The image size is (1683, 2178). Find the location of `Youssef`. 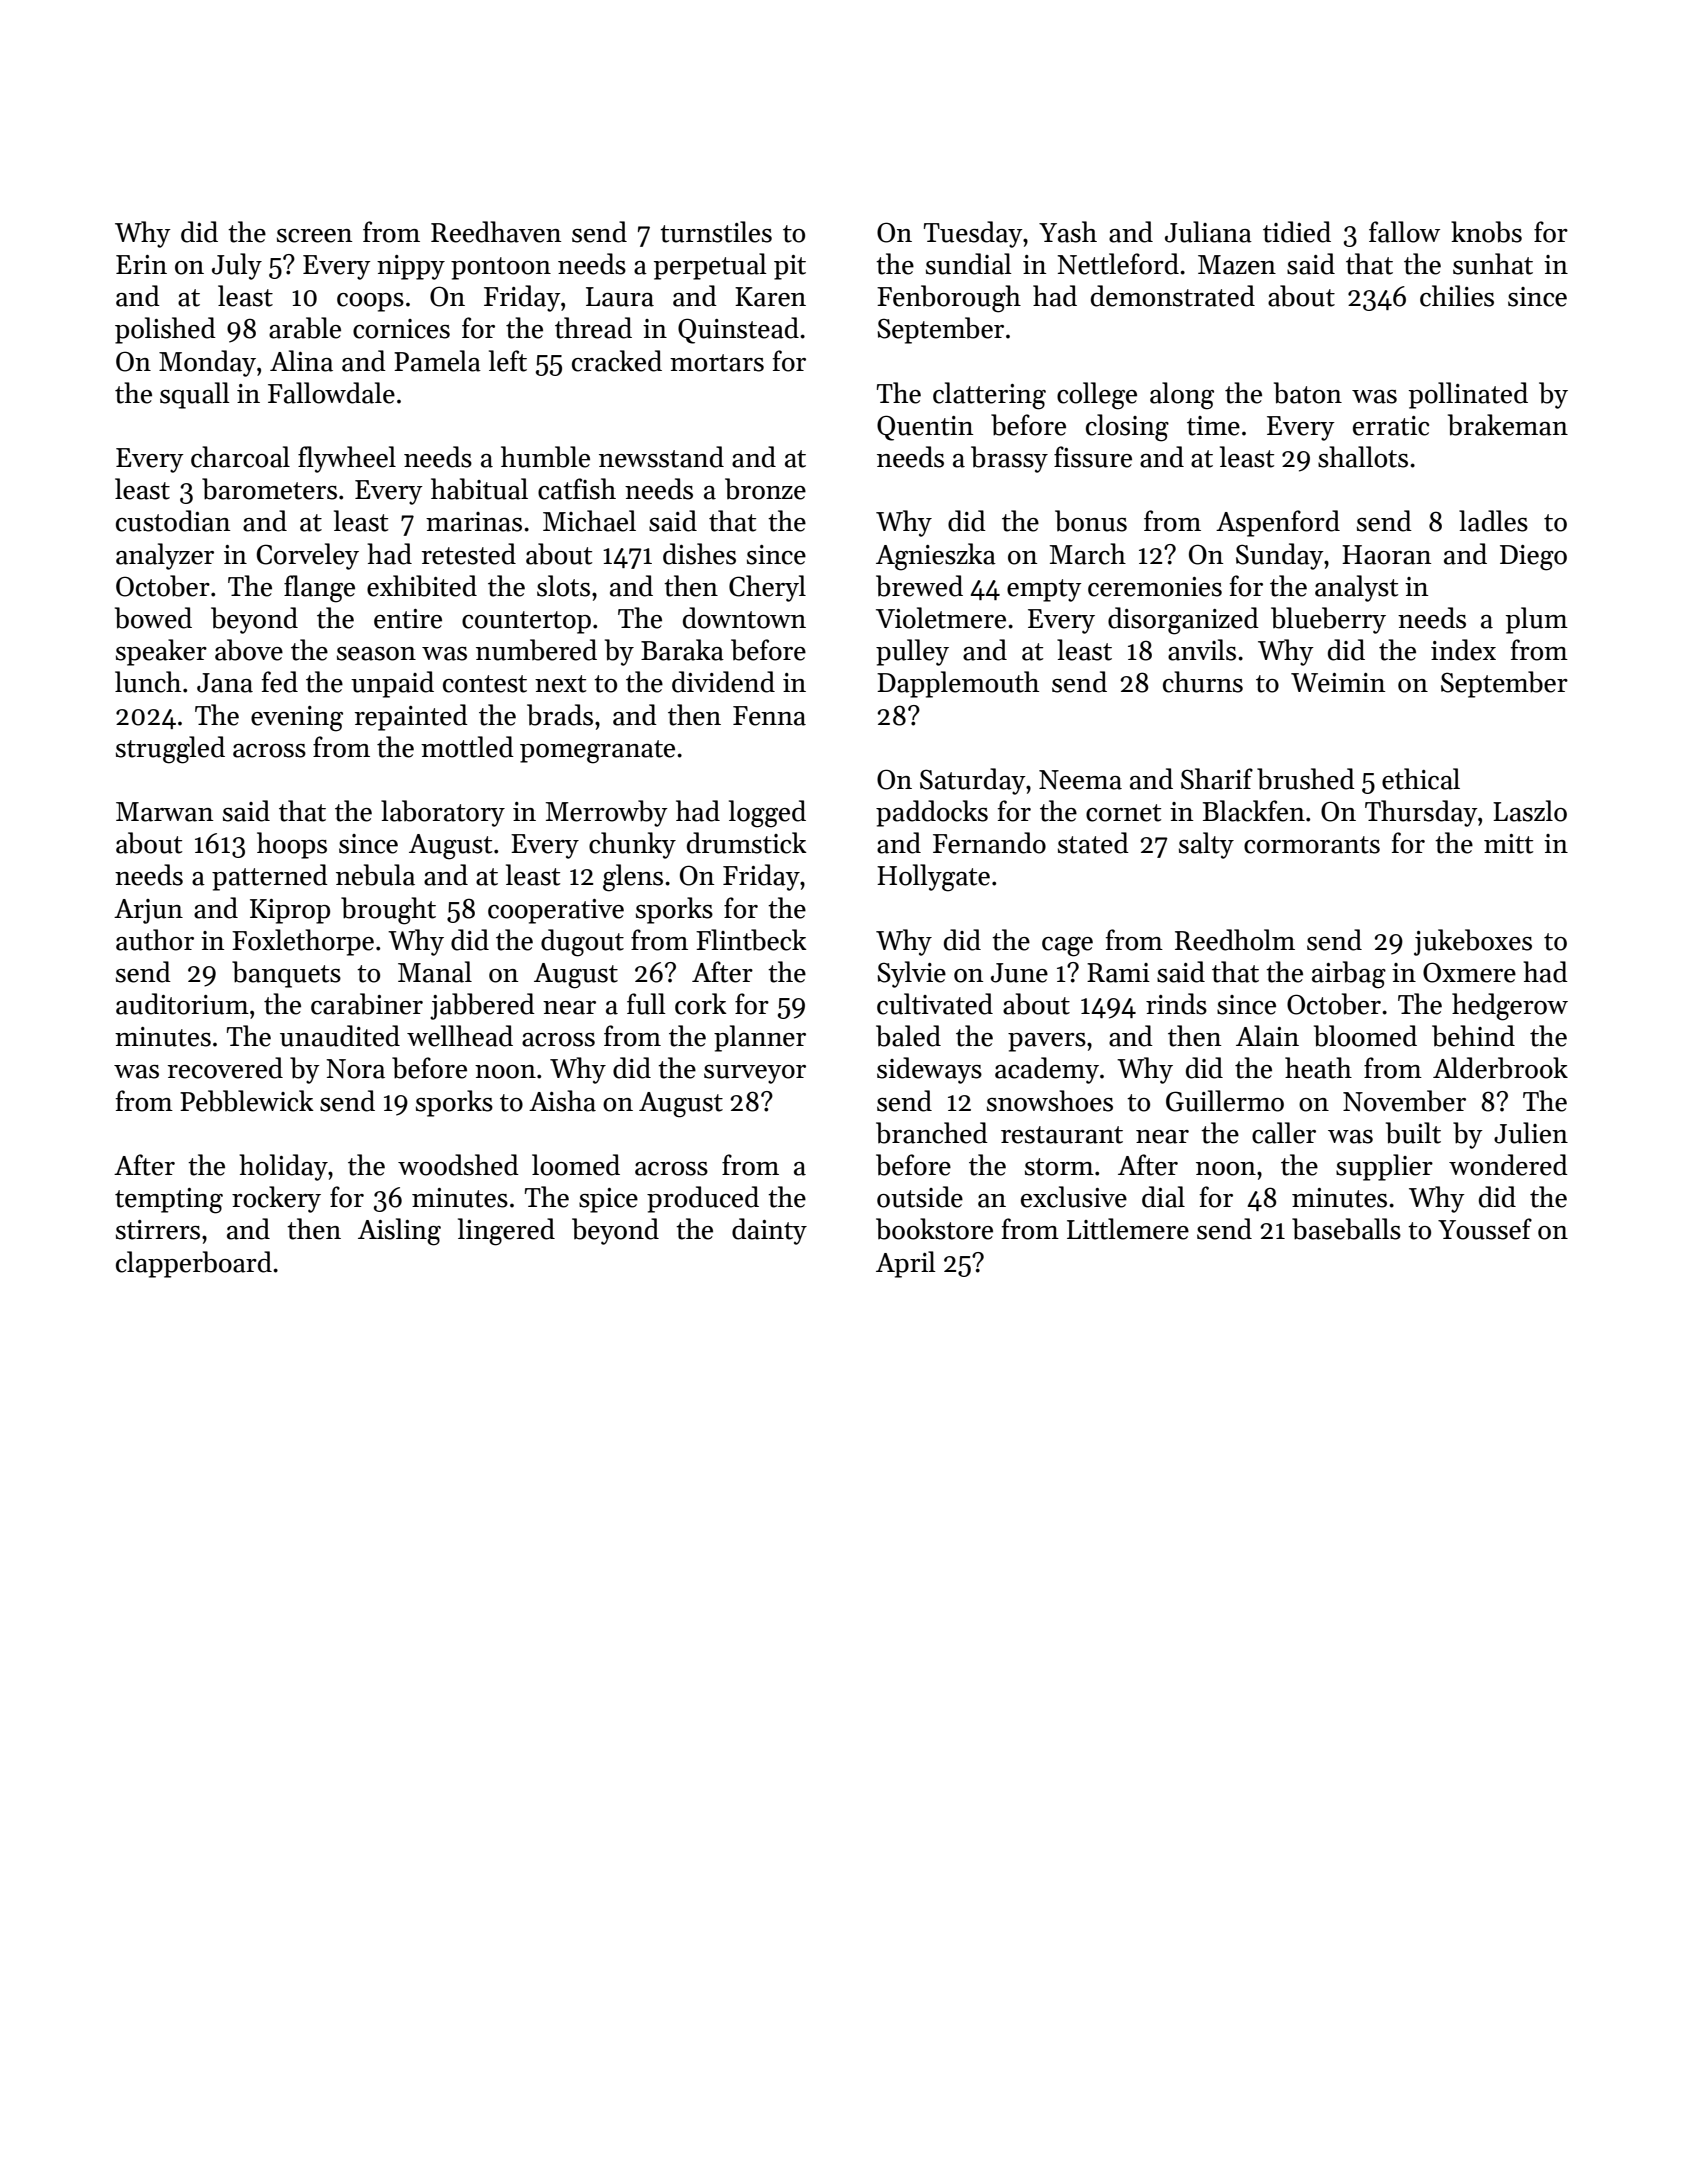

Youssef is located at coordinates (1485, 1229).
